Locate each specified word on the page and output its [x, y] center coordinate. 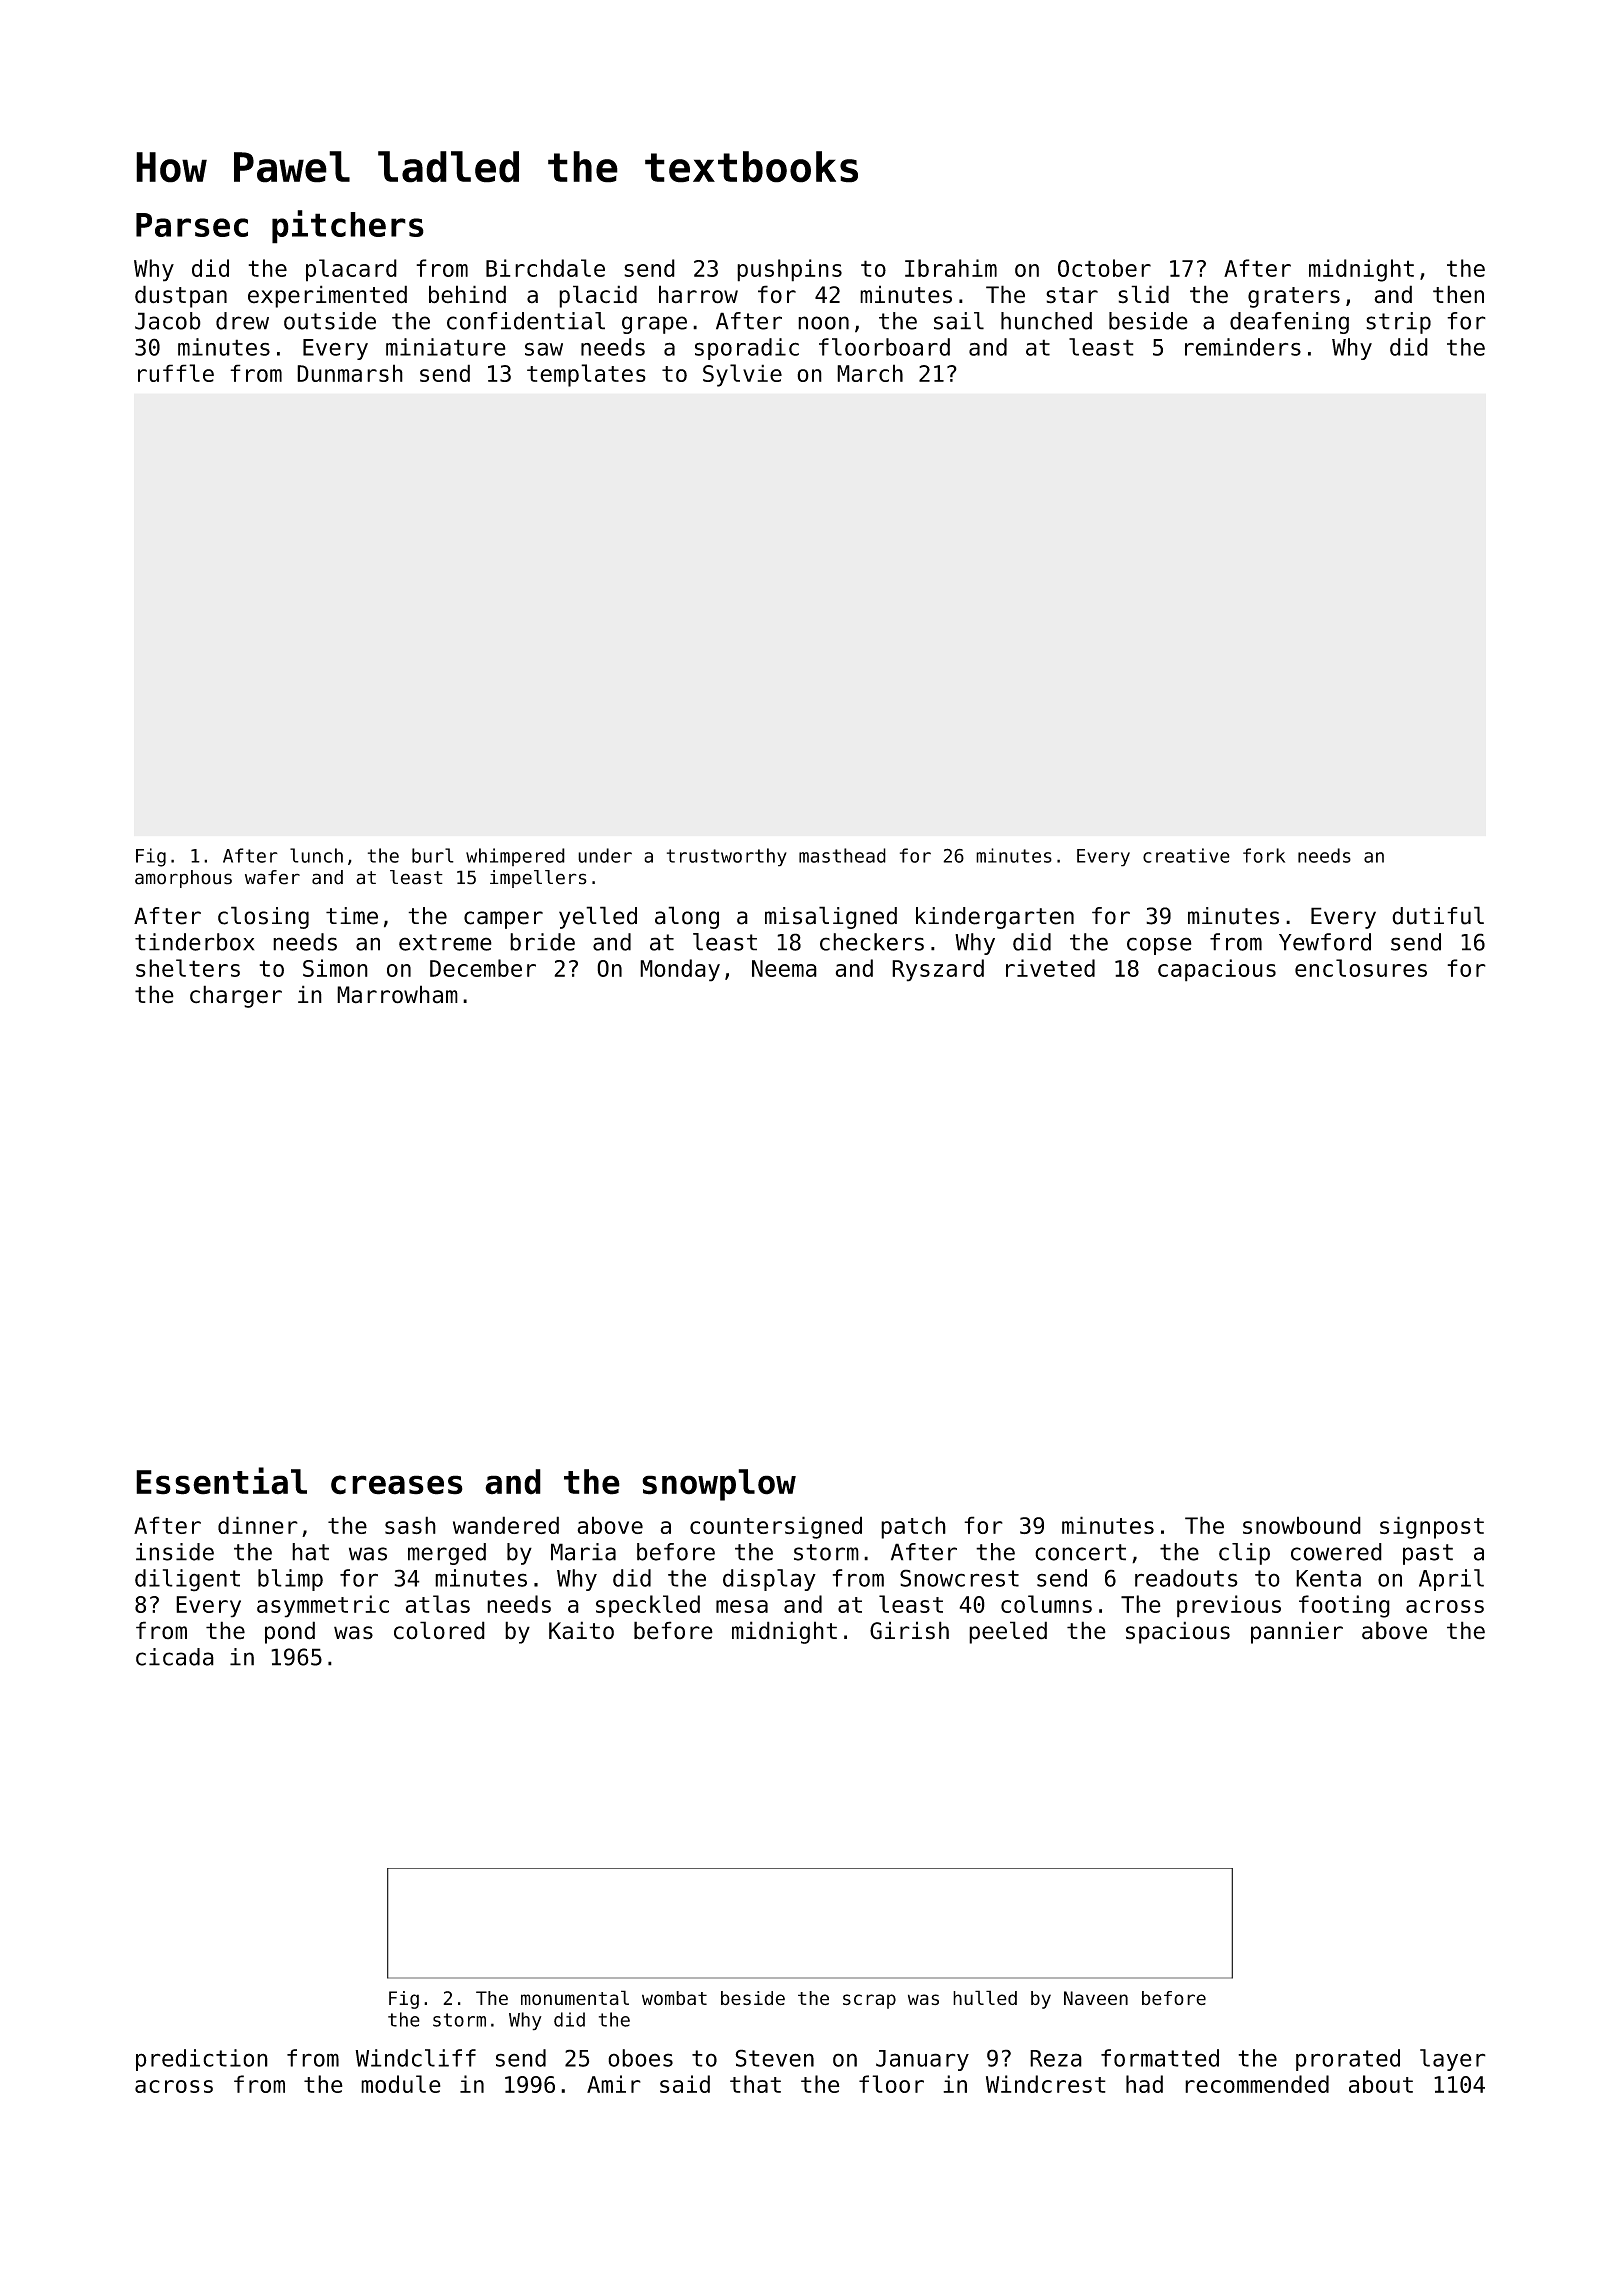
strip [1398, 323]
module [401, 2084]
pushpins [789, 270]
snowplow [719, 1485]
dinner [258, 1525]
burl [433, 855]
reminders [1243, 347]
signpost [1432, 1527]
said [685, 2084]
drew [242, 321]
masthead [842, 855]
